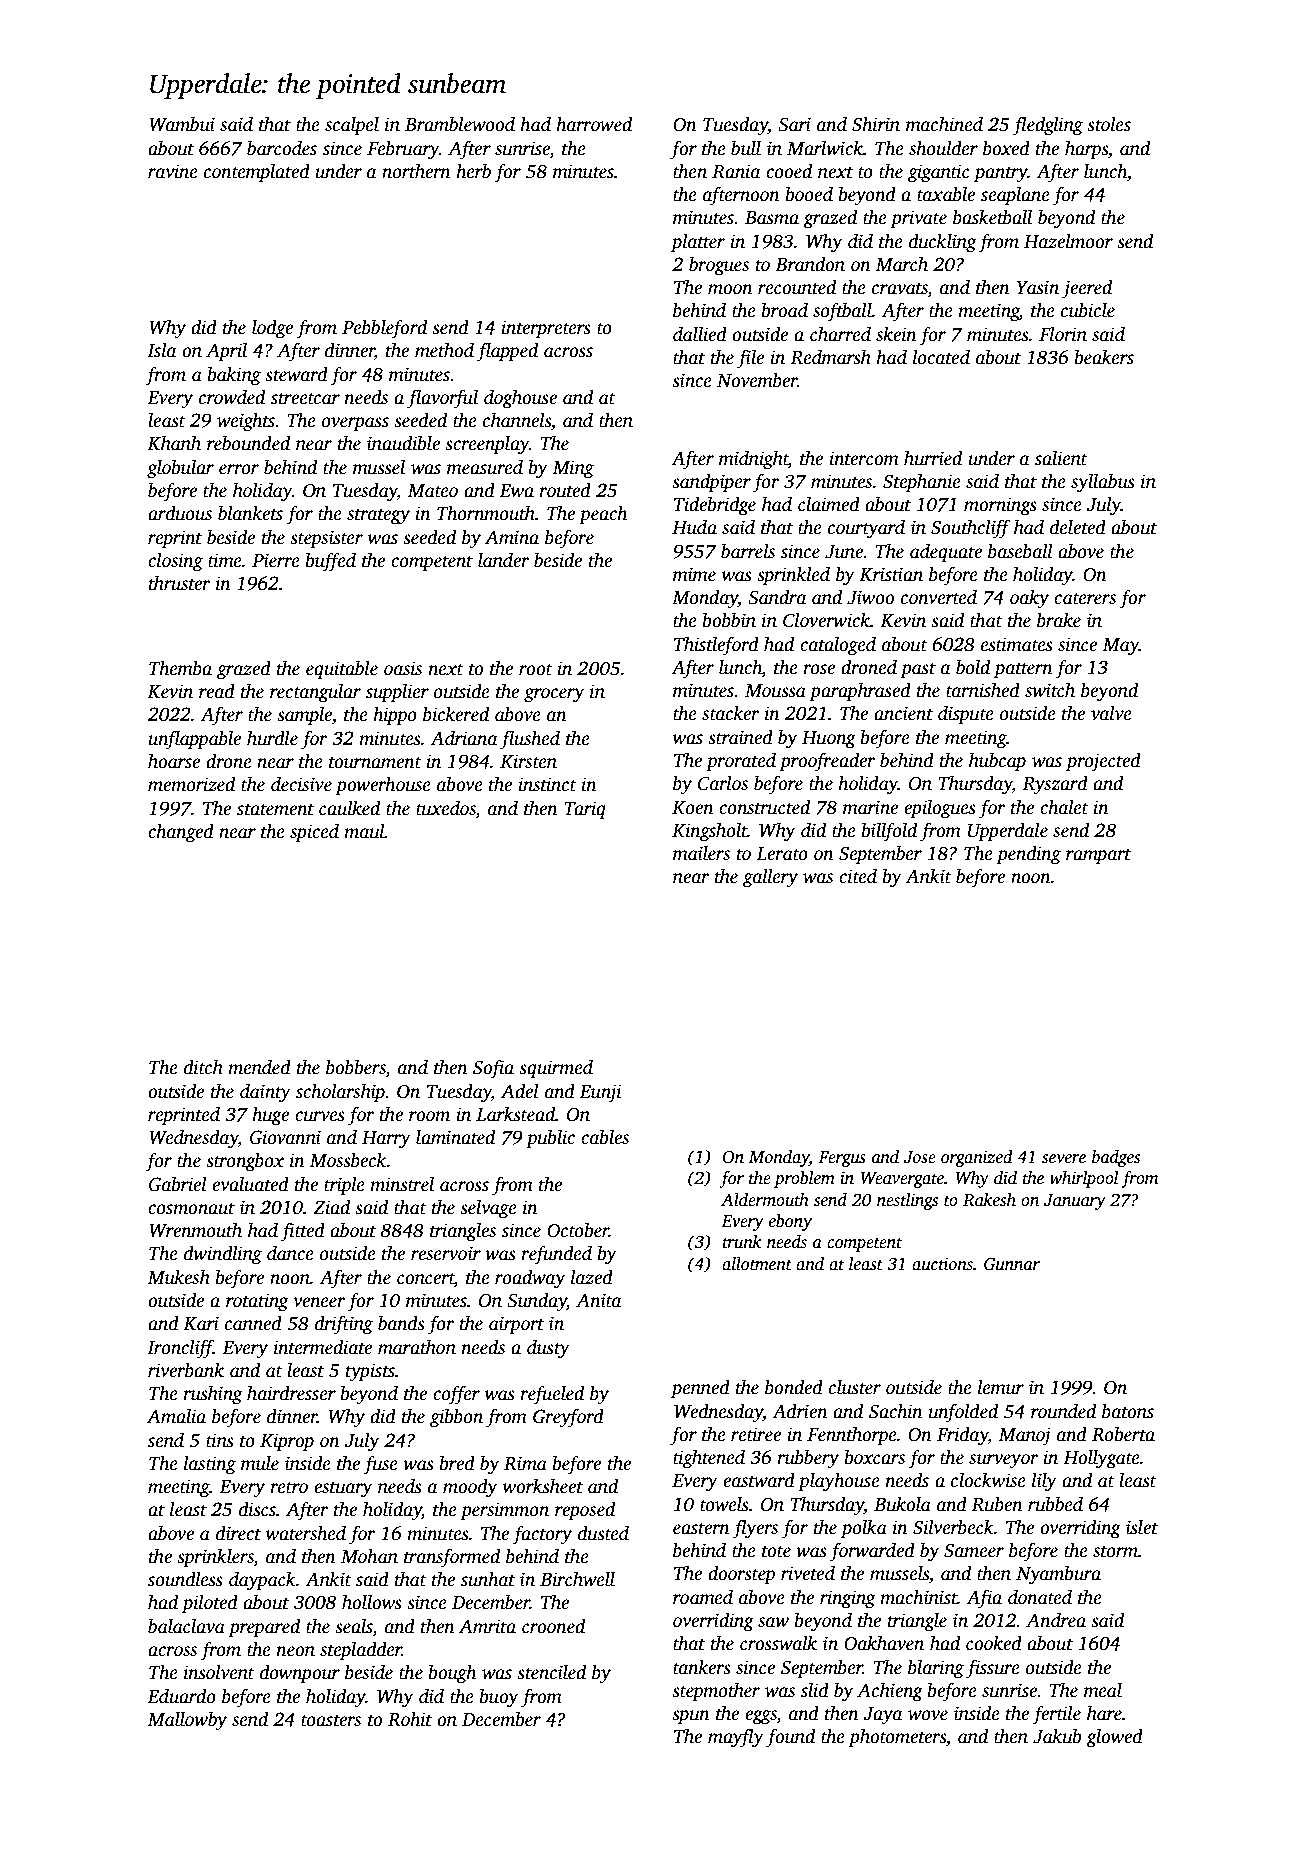 The height and width of the document is (1850, 1308). Describe the element at coordinates (970, 529) in the document. I see `Southcliff` at that location.
